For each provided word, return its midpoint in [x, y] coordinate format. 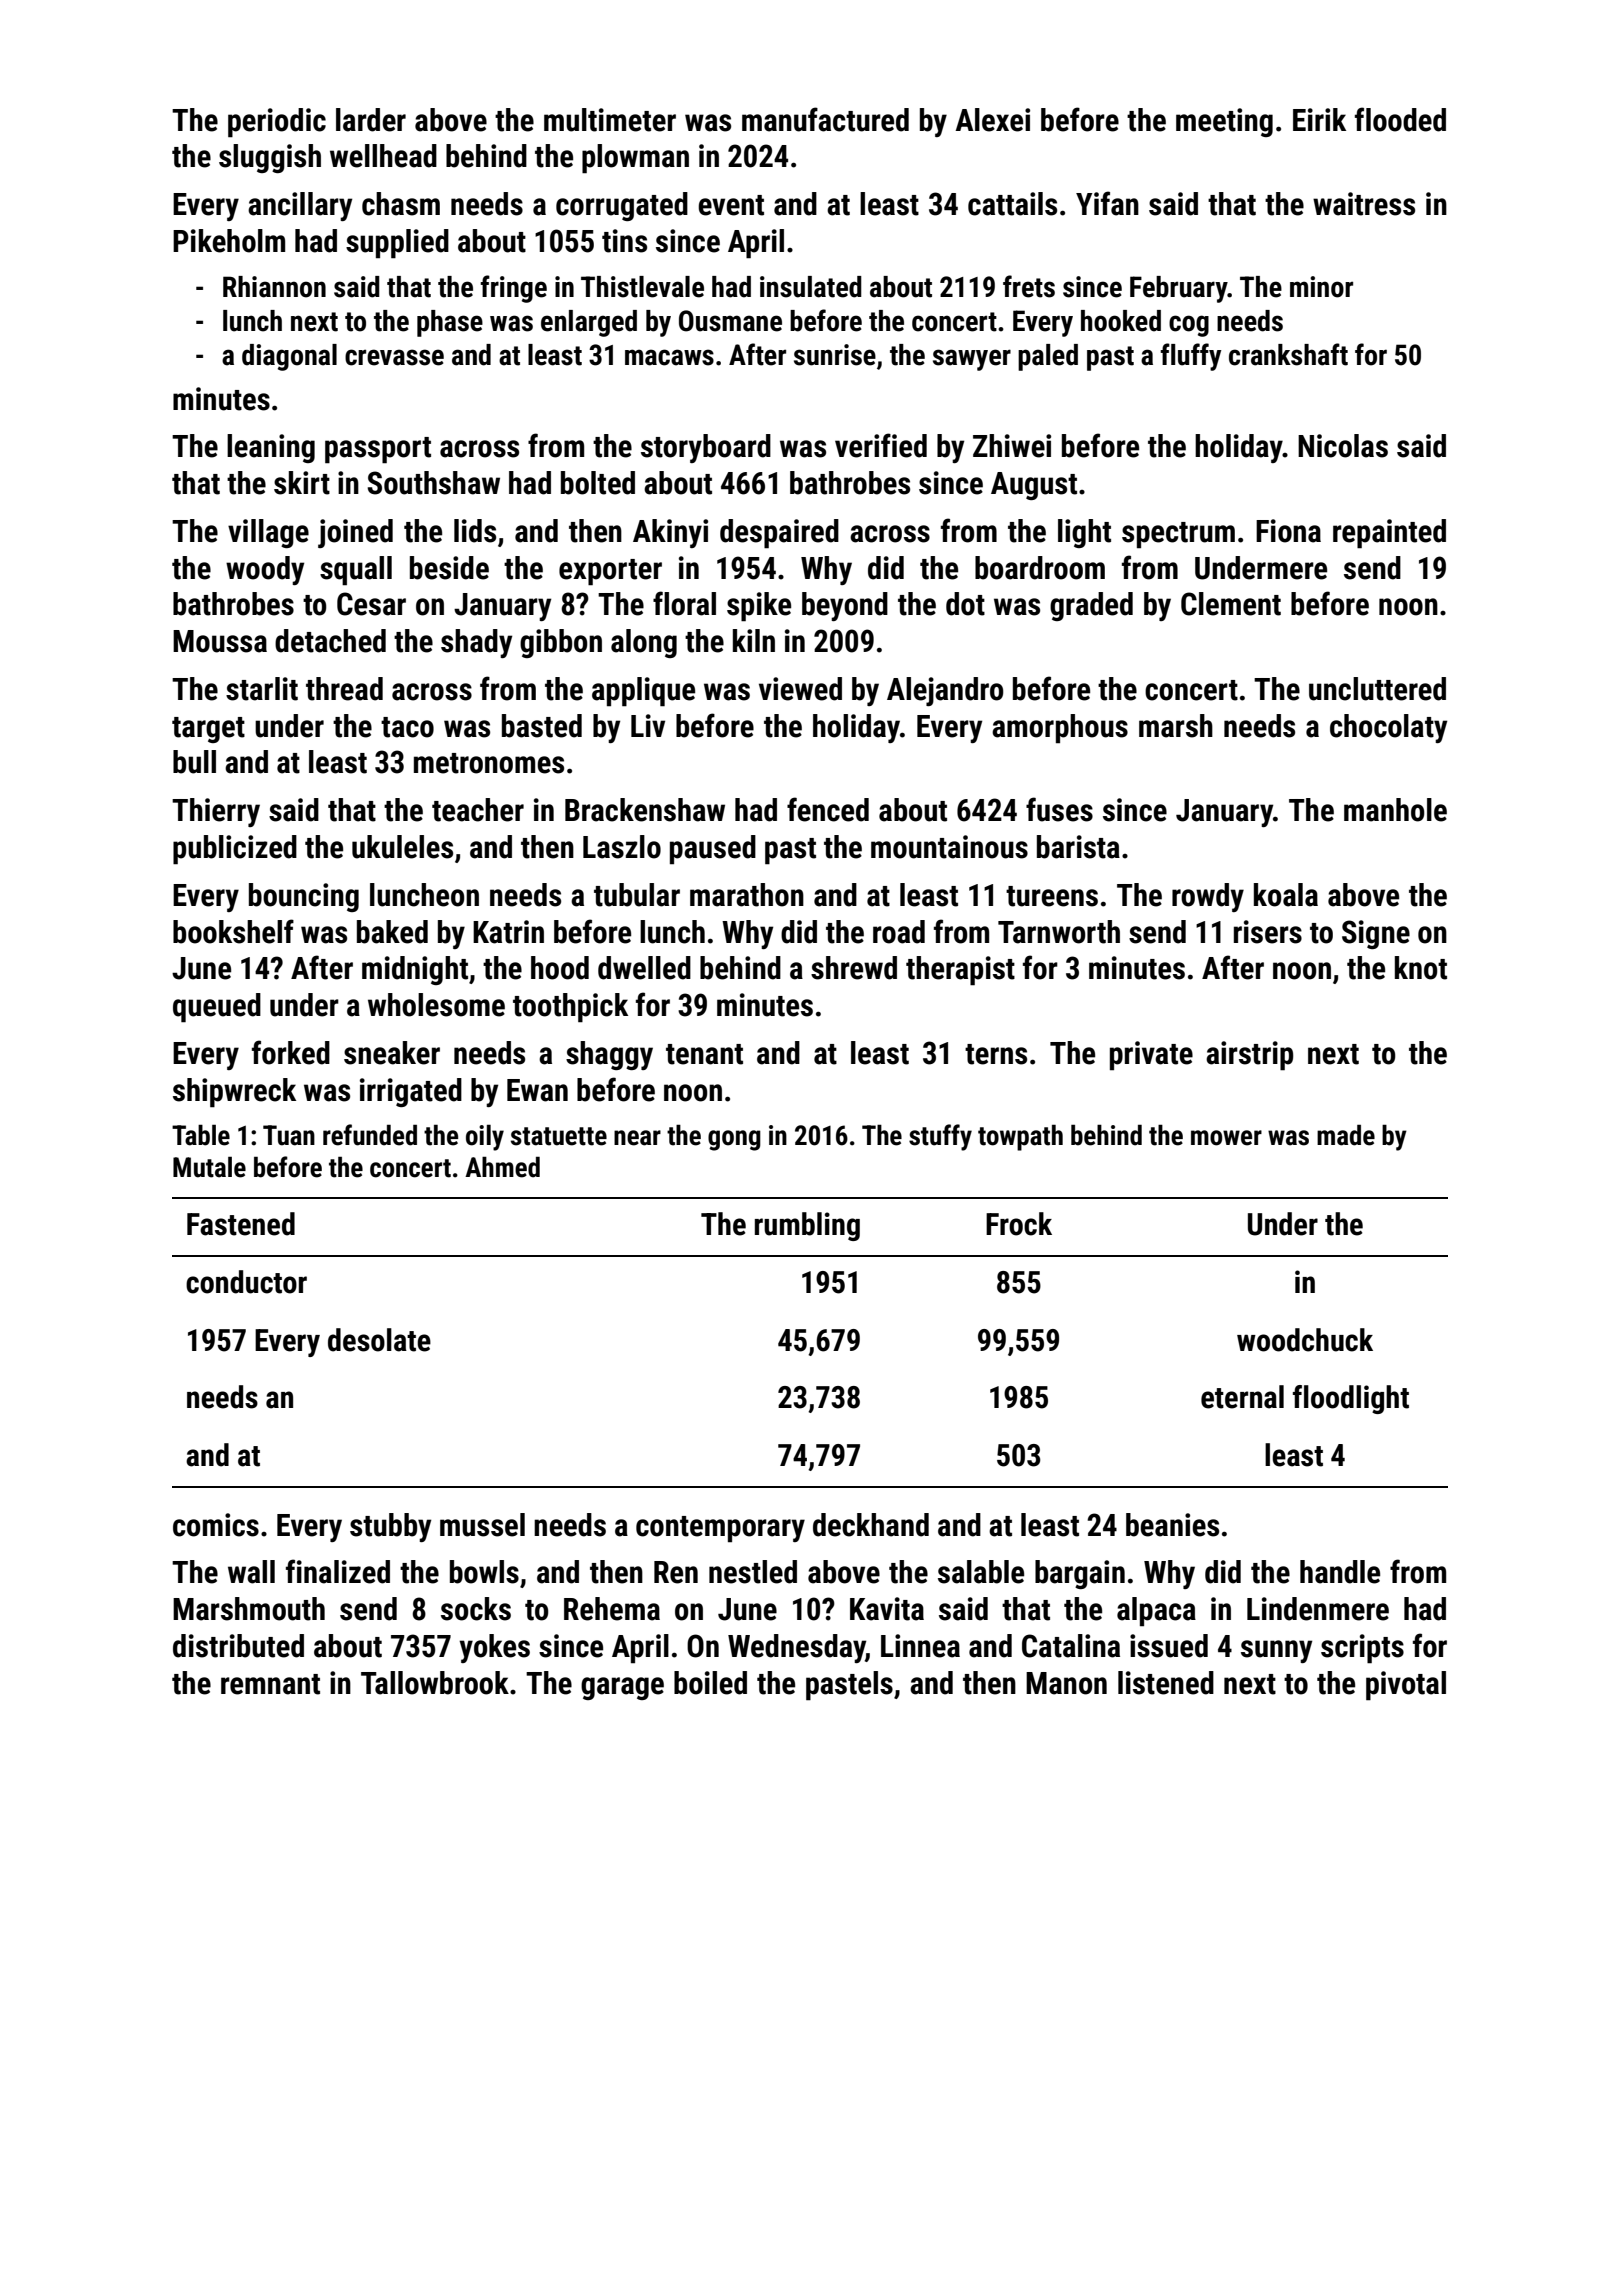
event [731, 205]
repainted [1389, 534]
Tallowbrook [435, 1683]
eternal [1242, 1397]
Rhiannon [274, 287]
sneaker [392, 1053]
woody [265, 570]
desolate [379, 1340]
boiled [710, 1683]
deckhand [871, 1525]
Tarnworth [1059, 932]
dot [965, 604]
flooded [1400, 119]
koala [1286, 895]
